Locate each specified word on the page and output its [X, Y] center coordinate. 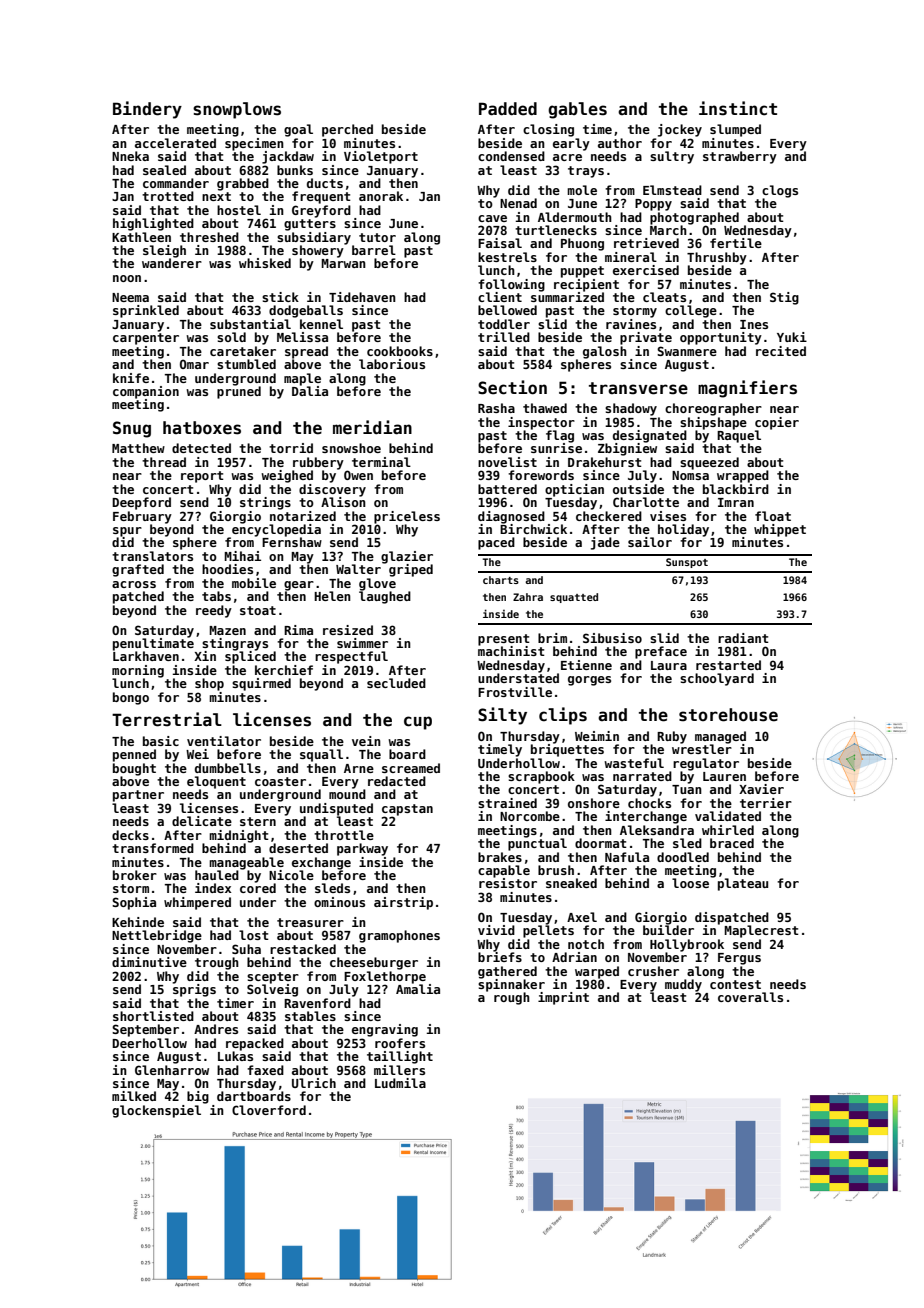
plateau [743, 884]
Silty [502, 716]
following [511, 285]
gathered [507, 972]
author [620, 143]
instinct [738, 108]
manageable [246, 863]
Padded [508, 109]
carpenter [146, 339]
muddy [683, 985]
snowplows [237, 110]
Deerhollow [149, 1043]
